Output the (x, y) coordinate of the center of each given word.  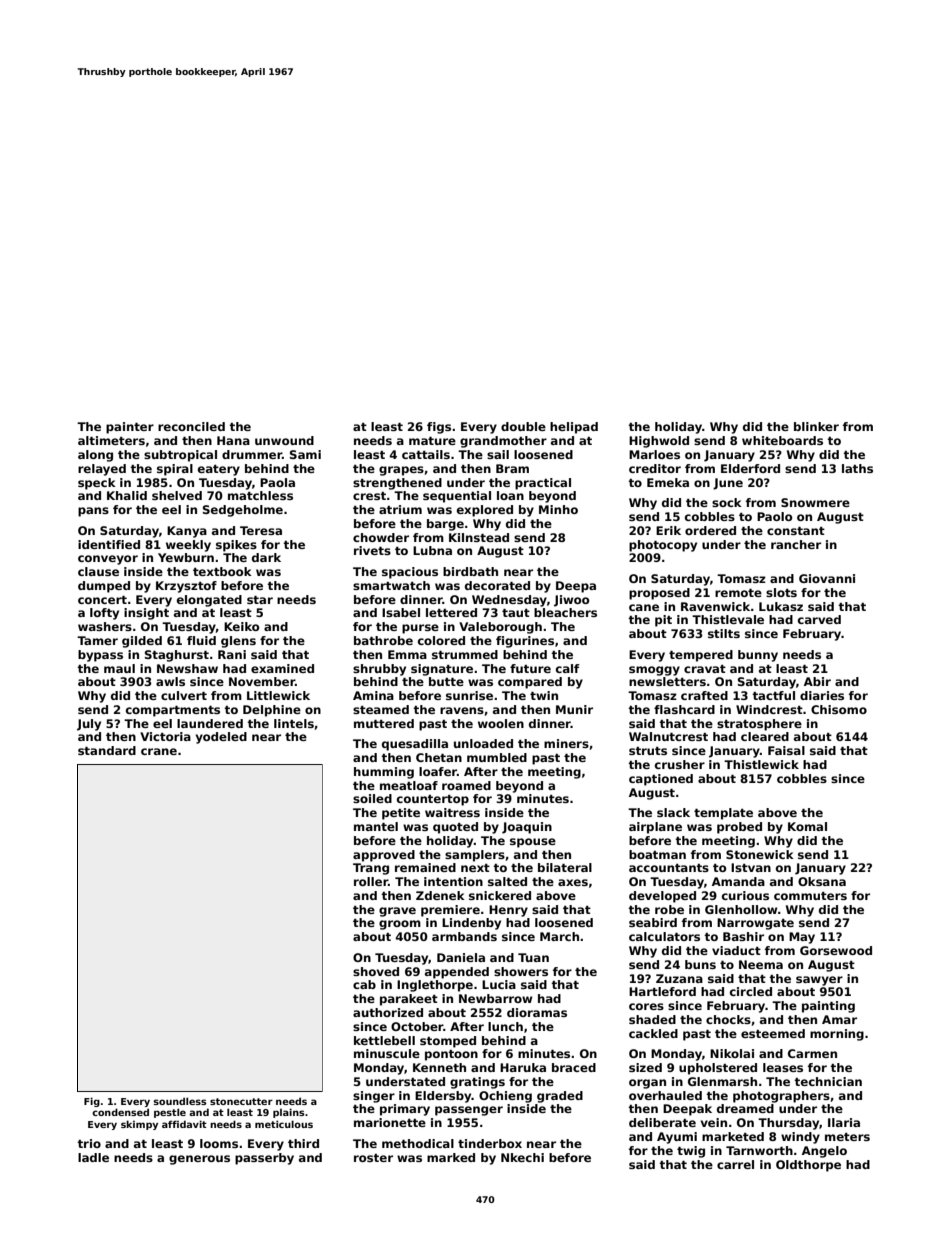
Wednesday (509, 601)
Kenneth (439, 1067)
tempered (701, 656)
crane (159, 751)
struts (648, 751)
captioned (661, 780)
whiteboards (782, 440)
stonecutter (241, 1101)
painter (130, 428)
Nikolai (732, 1053)
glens (238, 642)
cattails (426, 454)
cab (364, 984)
